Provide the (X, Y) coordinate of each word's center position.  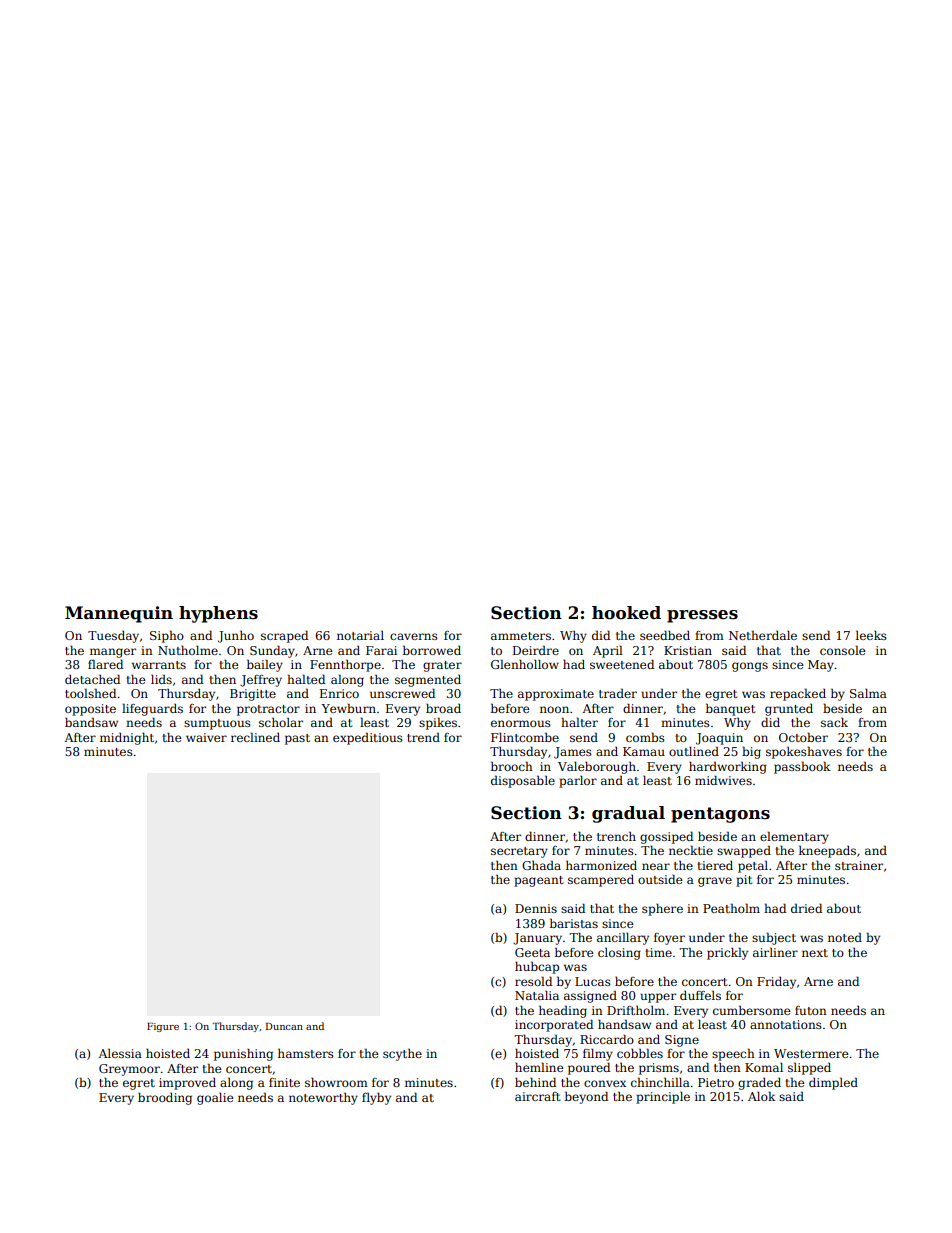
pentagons (720, 815)
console (842, 650)
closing (619, 953)
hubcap (537, 967)
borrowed (432, 650)
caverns (414, 636)
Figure (163, 1027)
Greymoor (129, 1070)
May (821, 666)
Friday (776, 983)
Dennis (536, 908)
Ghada (541, 865)
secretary (519, 852)
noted (845, 937)
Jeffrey (261, 681)
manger (113, 653)
